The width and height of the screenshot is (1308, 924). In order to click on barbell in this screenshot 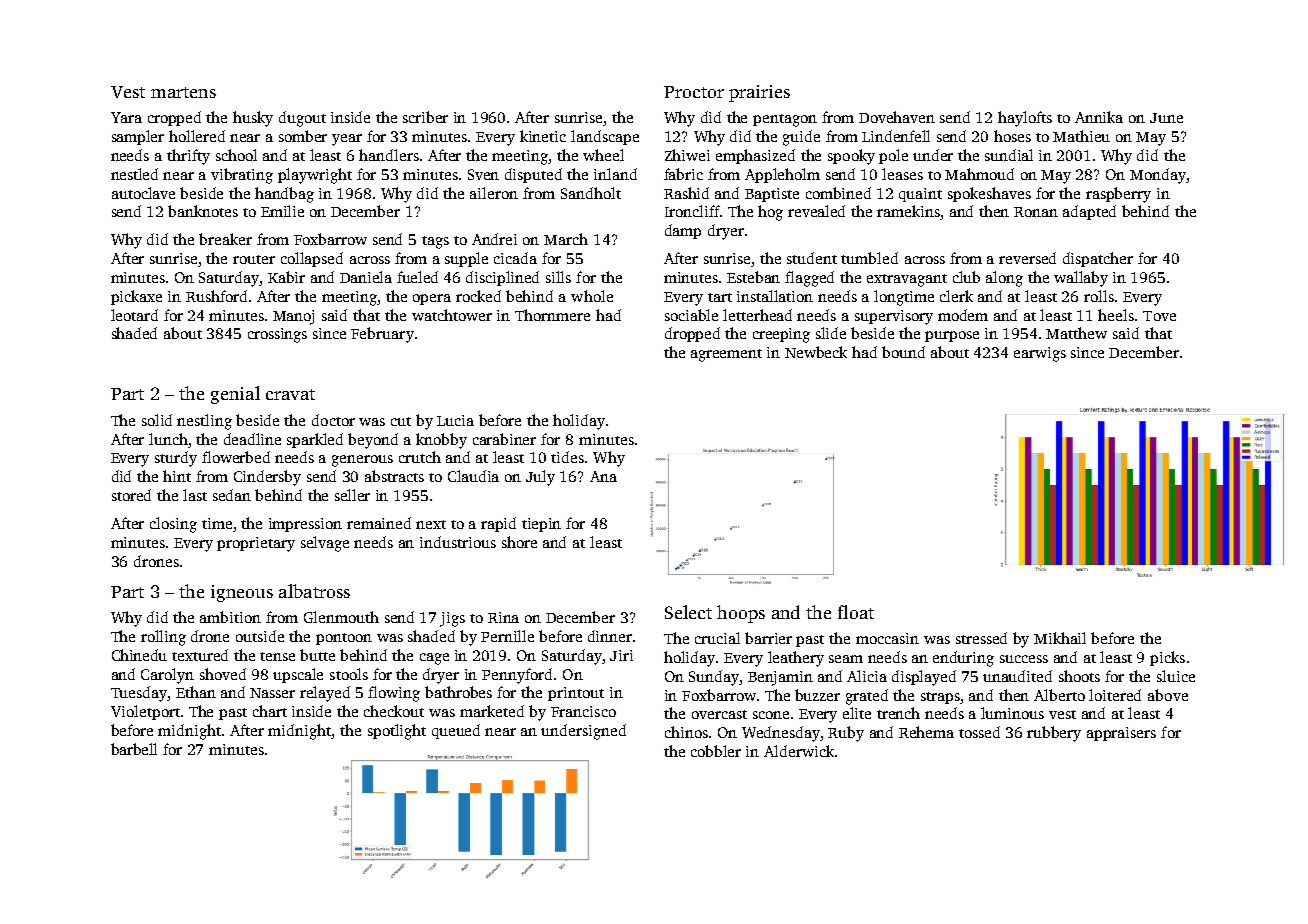, I will do `click(134, 749)`.
